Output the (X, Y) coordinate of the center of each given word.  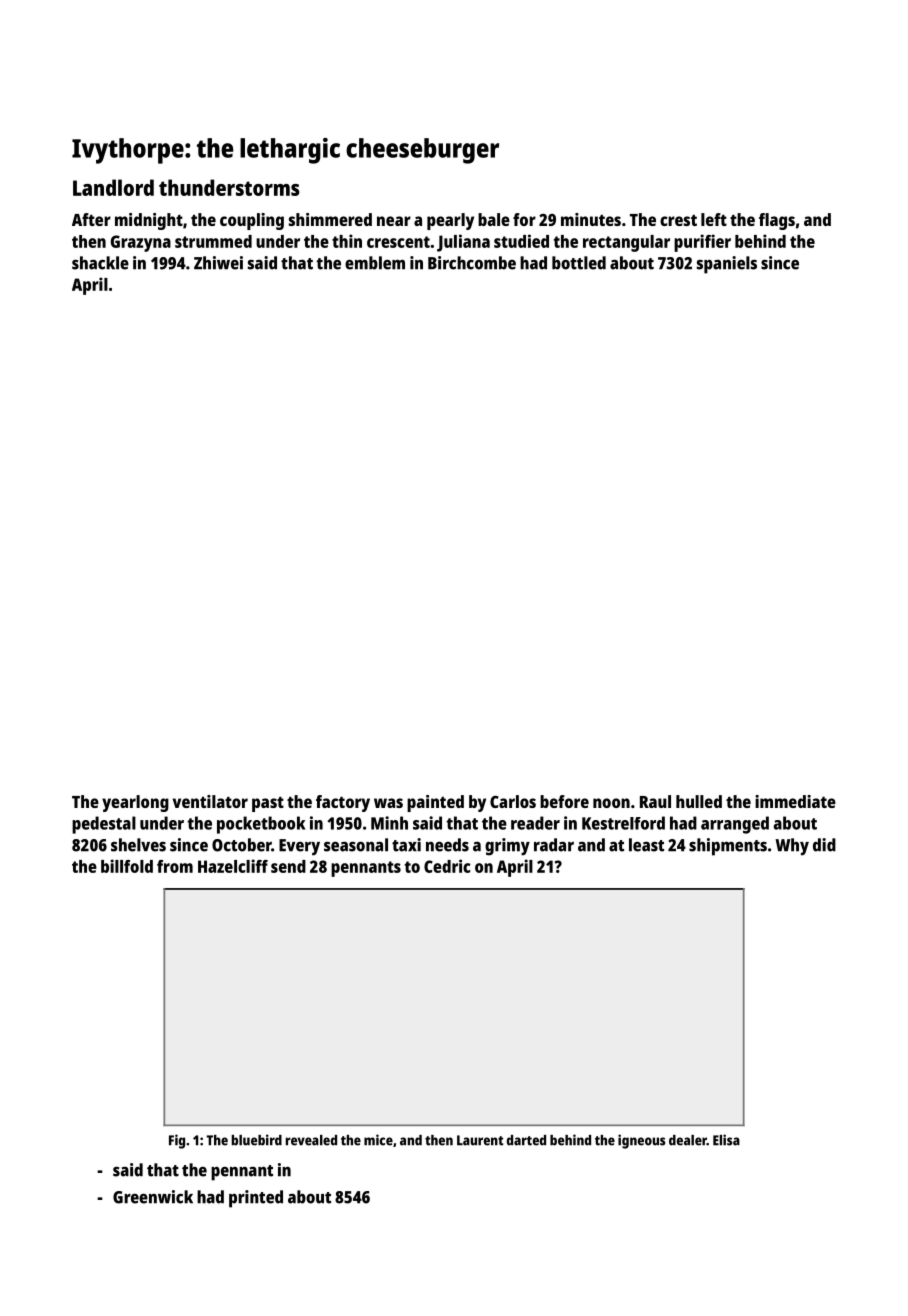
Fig (177, 1141)
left (714, 219)
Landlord (113, 187)
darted (526, 1140)
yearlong (135, 803)
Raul (655, 801)
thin (347, 241)
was (388, 803)
